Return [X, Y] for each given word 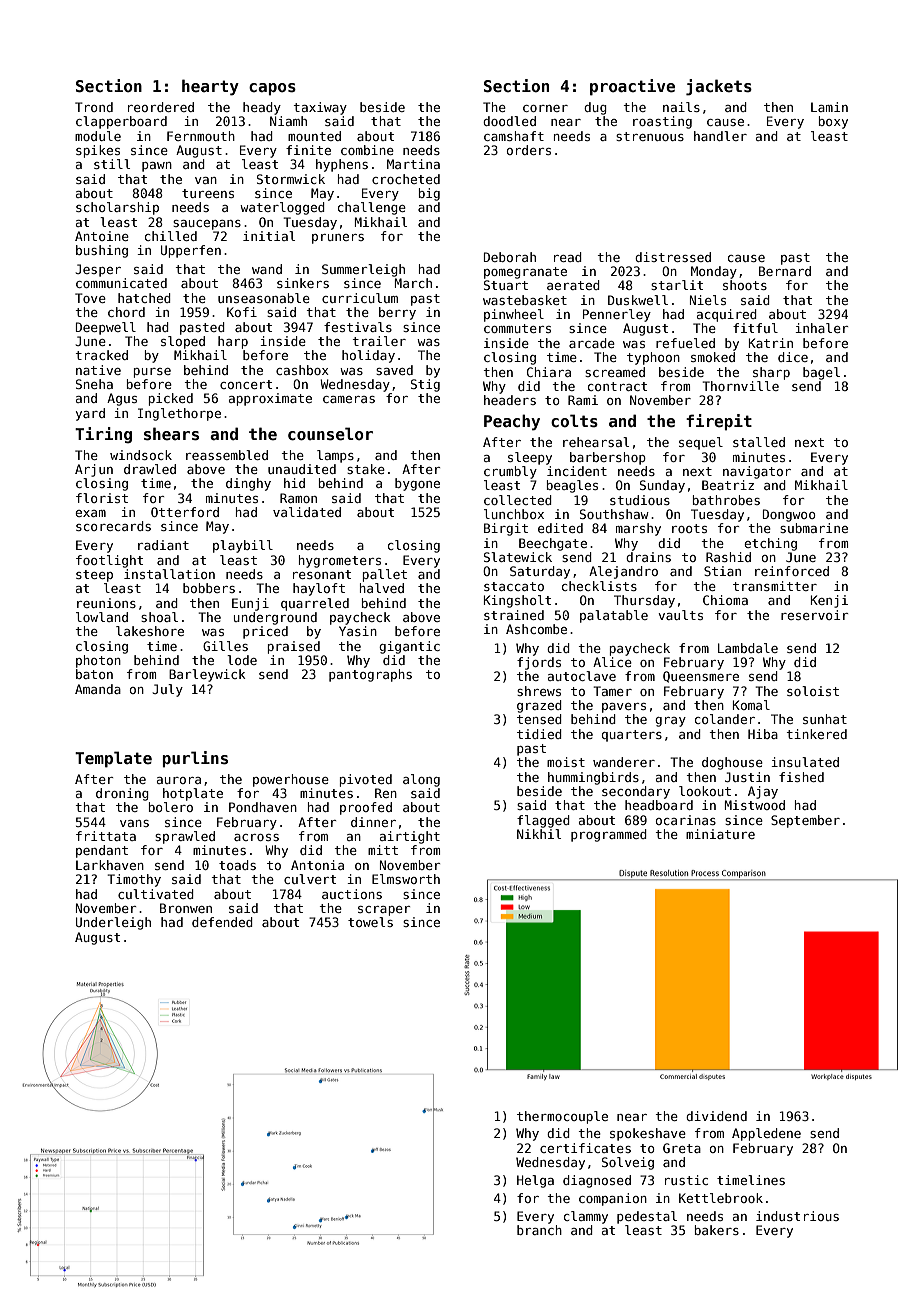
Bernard [785, 271]
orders [529, 150]
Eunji [250, 604]
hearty [210, 87]
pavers [624, 708]
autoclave [582, 676]
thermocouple [562, 1117]
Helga [535, 1181]
